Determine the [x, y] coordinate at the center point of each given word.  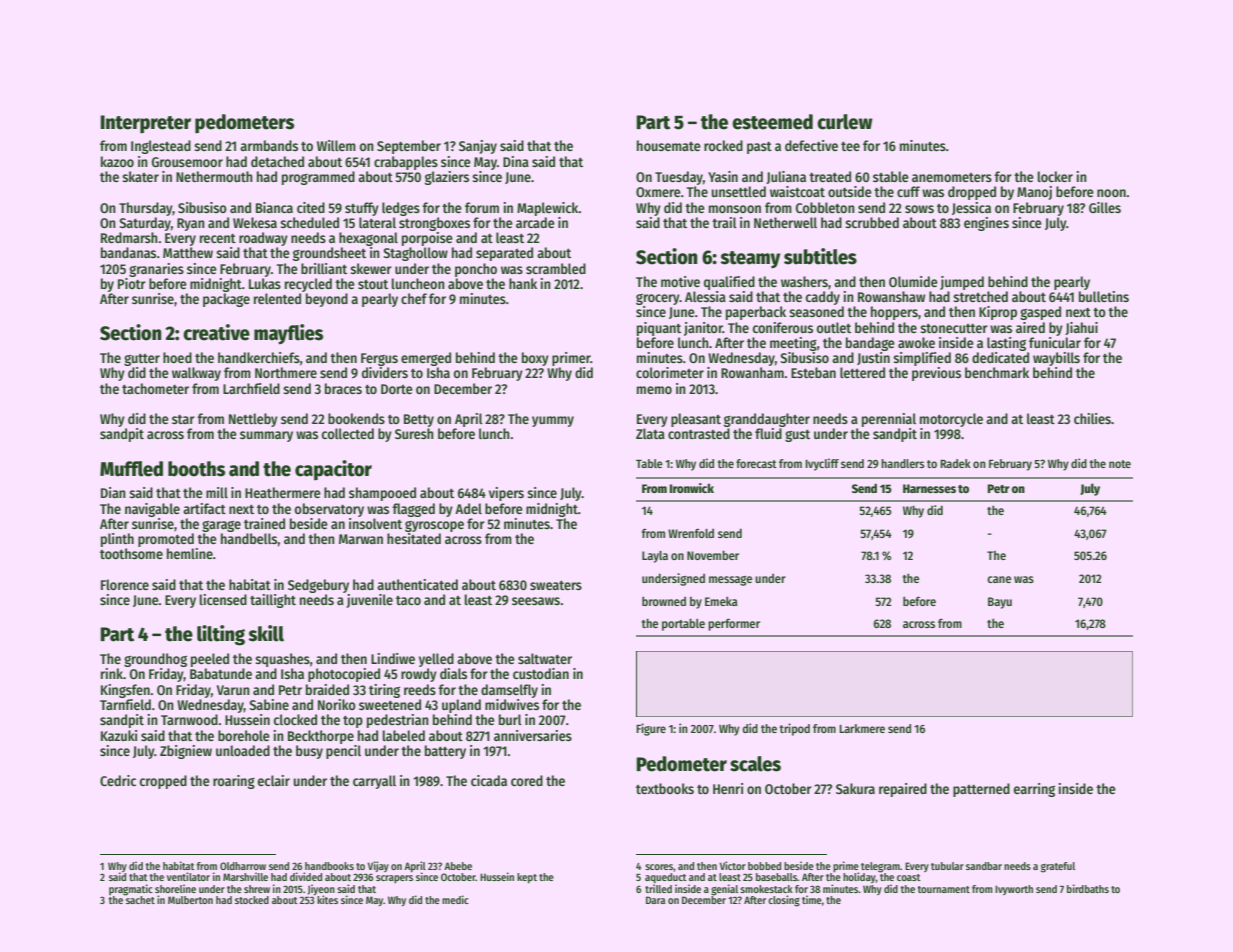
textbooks [665, 788]
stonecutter [954, 328]
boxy [535, 359]
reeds [420, 689]
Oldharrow [243, 866]
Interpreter [146, 124]
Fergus [379, 359]
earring [1034, 790]
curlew [845, 122]
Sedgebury [318, 586]
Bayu [1000, 603]
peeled [210, 660]
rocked [723, 145]
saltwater [545, 658]
